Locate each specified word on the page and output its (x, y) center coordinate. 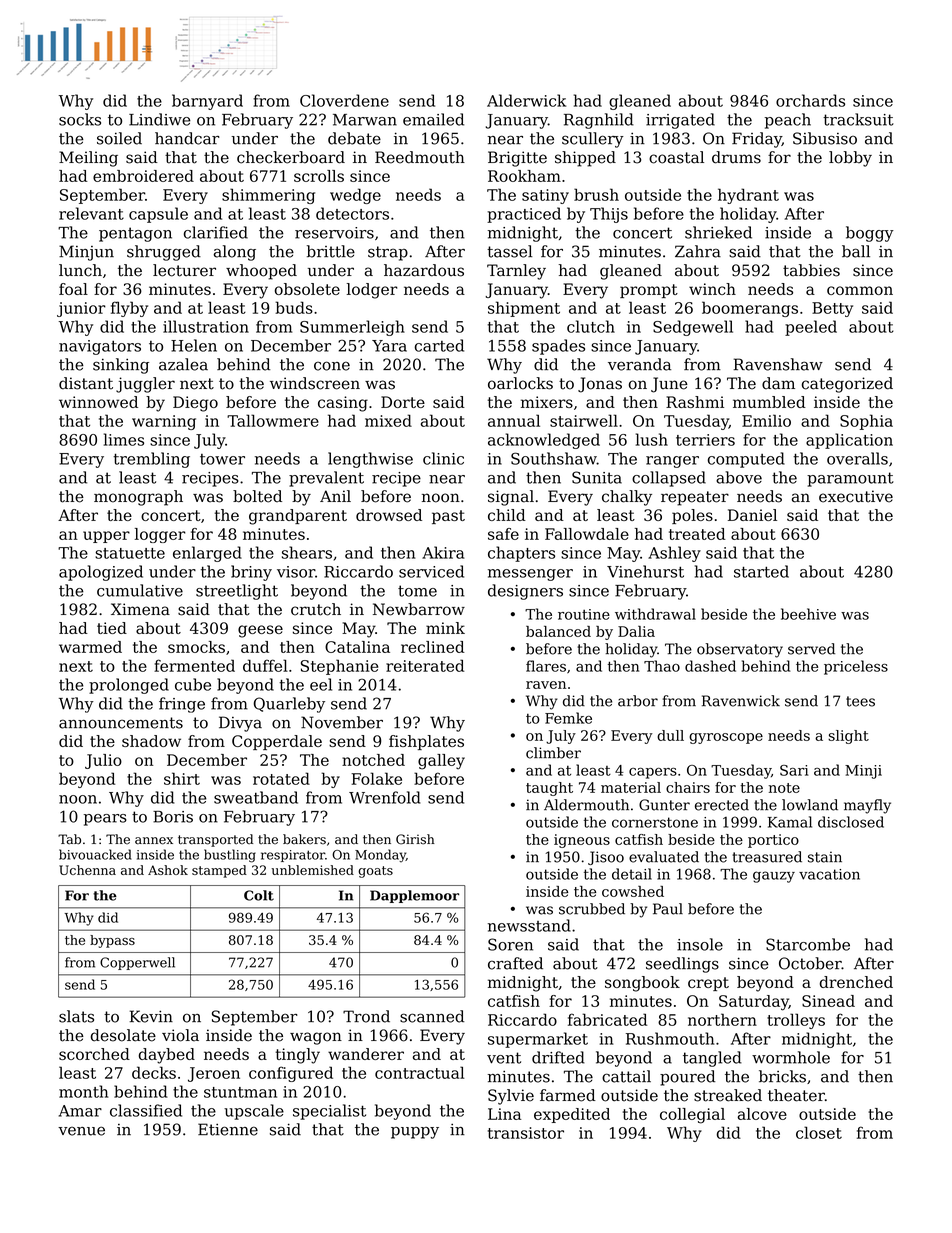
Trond (366, 1016)
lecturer (184, 270)
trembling (151, 460)
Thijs (609, 215)
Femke (568, 718)
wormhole (791, 1057)
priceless (856, 667)
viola (180, 1035)
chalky (627, 498)
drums (736, 157)
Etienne (228, 1129)
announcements (121, 723)
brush (596, 194)
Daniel (752, 515)
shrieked (718, 232)
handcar (187, 138)
